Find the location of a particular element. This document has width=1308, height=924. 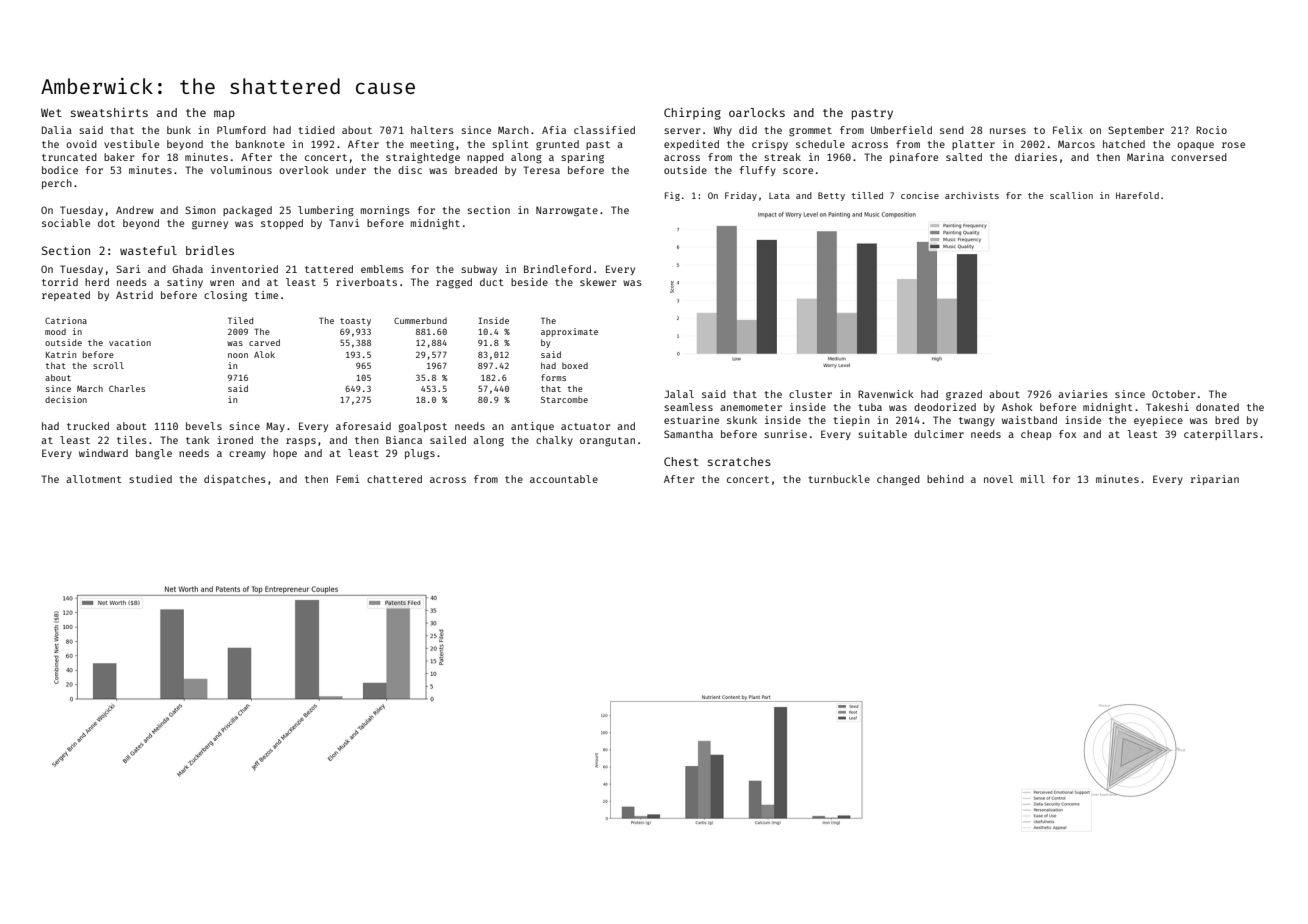

creamy is located at coordinates (247, 455).
